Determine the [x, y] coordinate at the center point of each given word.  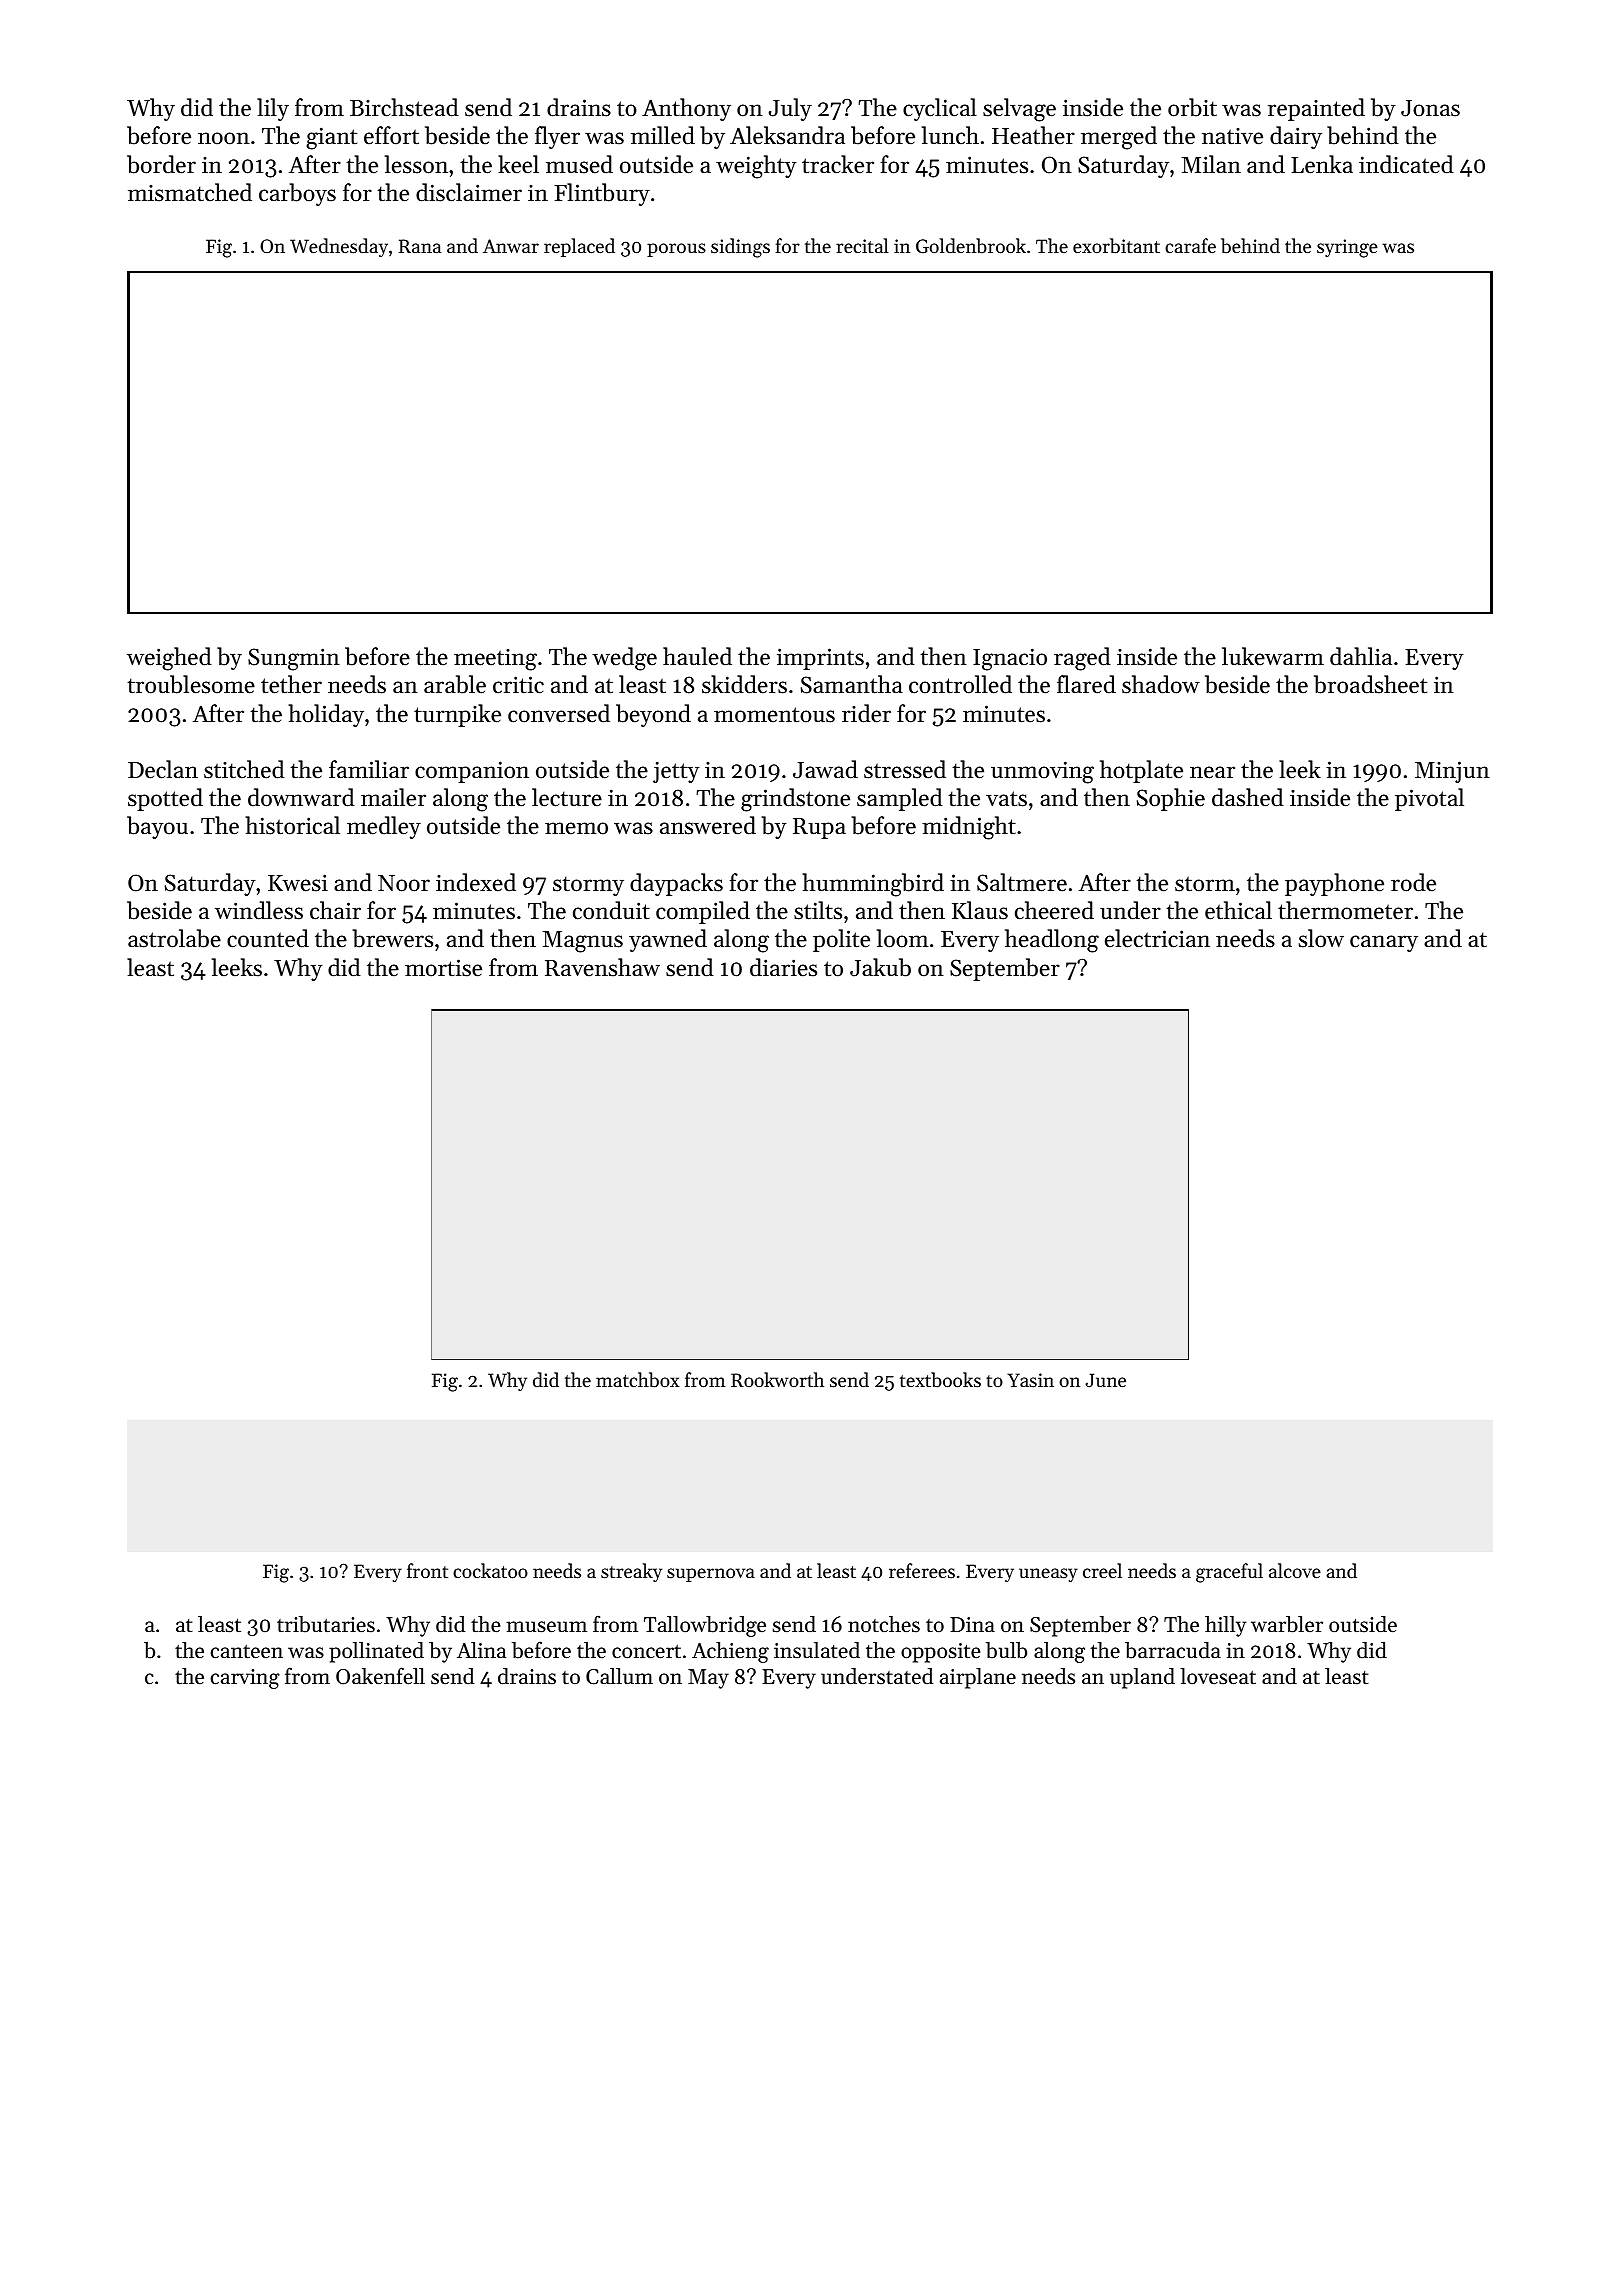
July [790, 109]
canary [1384, 943]
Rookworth [777, 1379]
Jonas [1430, 108]
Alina [481, 1650]
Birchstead [404, 107]
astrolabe [174, 938]
